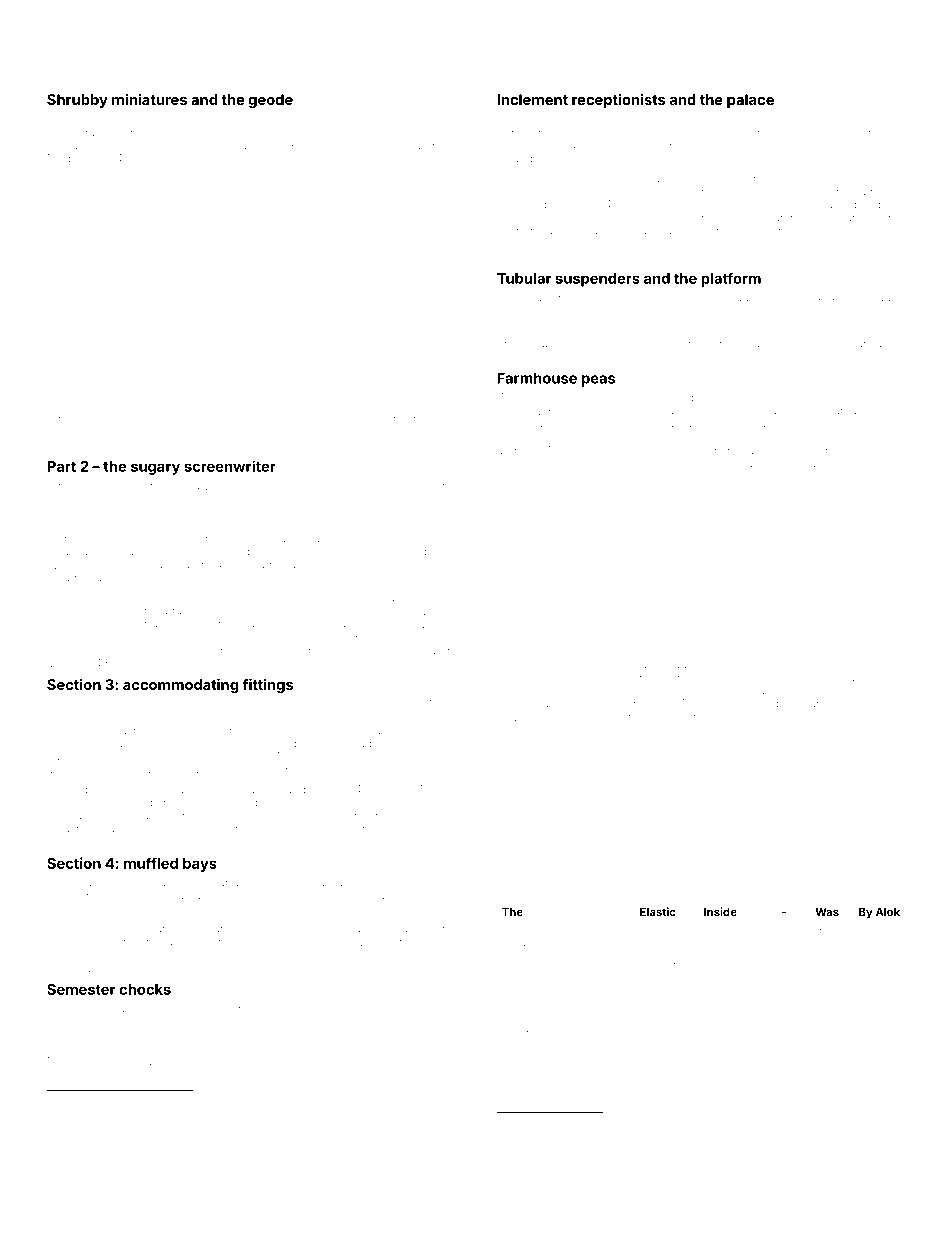 The width and height of the document is (952, 1233). I want to click on Semester, so click(81, 989).
